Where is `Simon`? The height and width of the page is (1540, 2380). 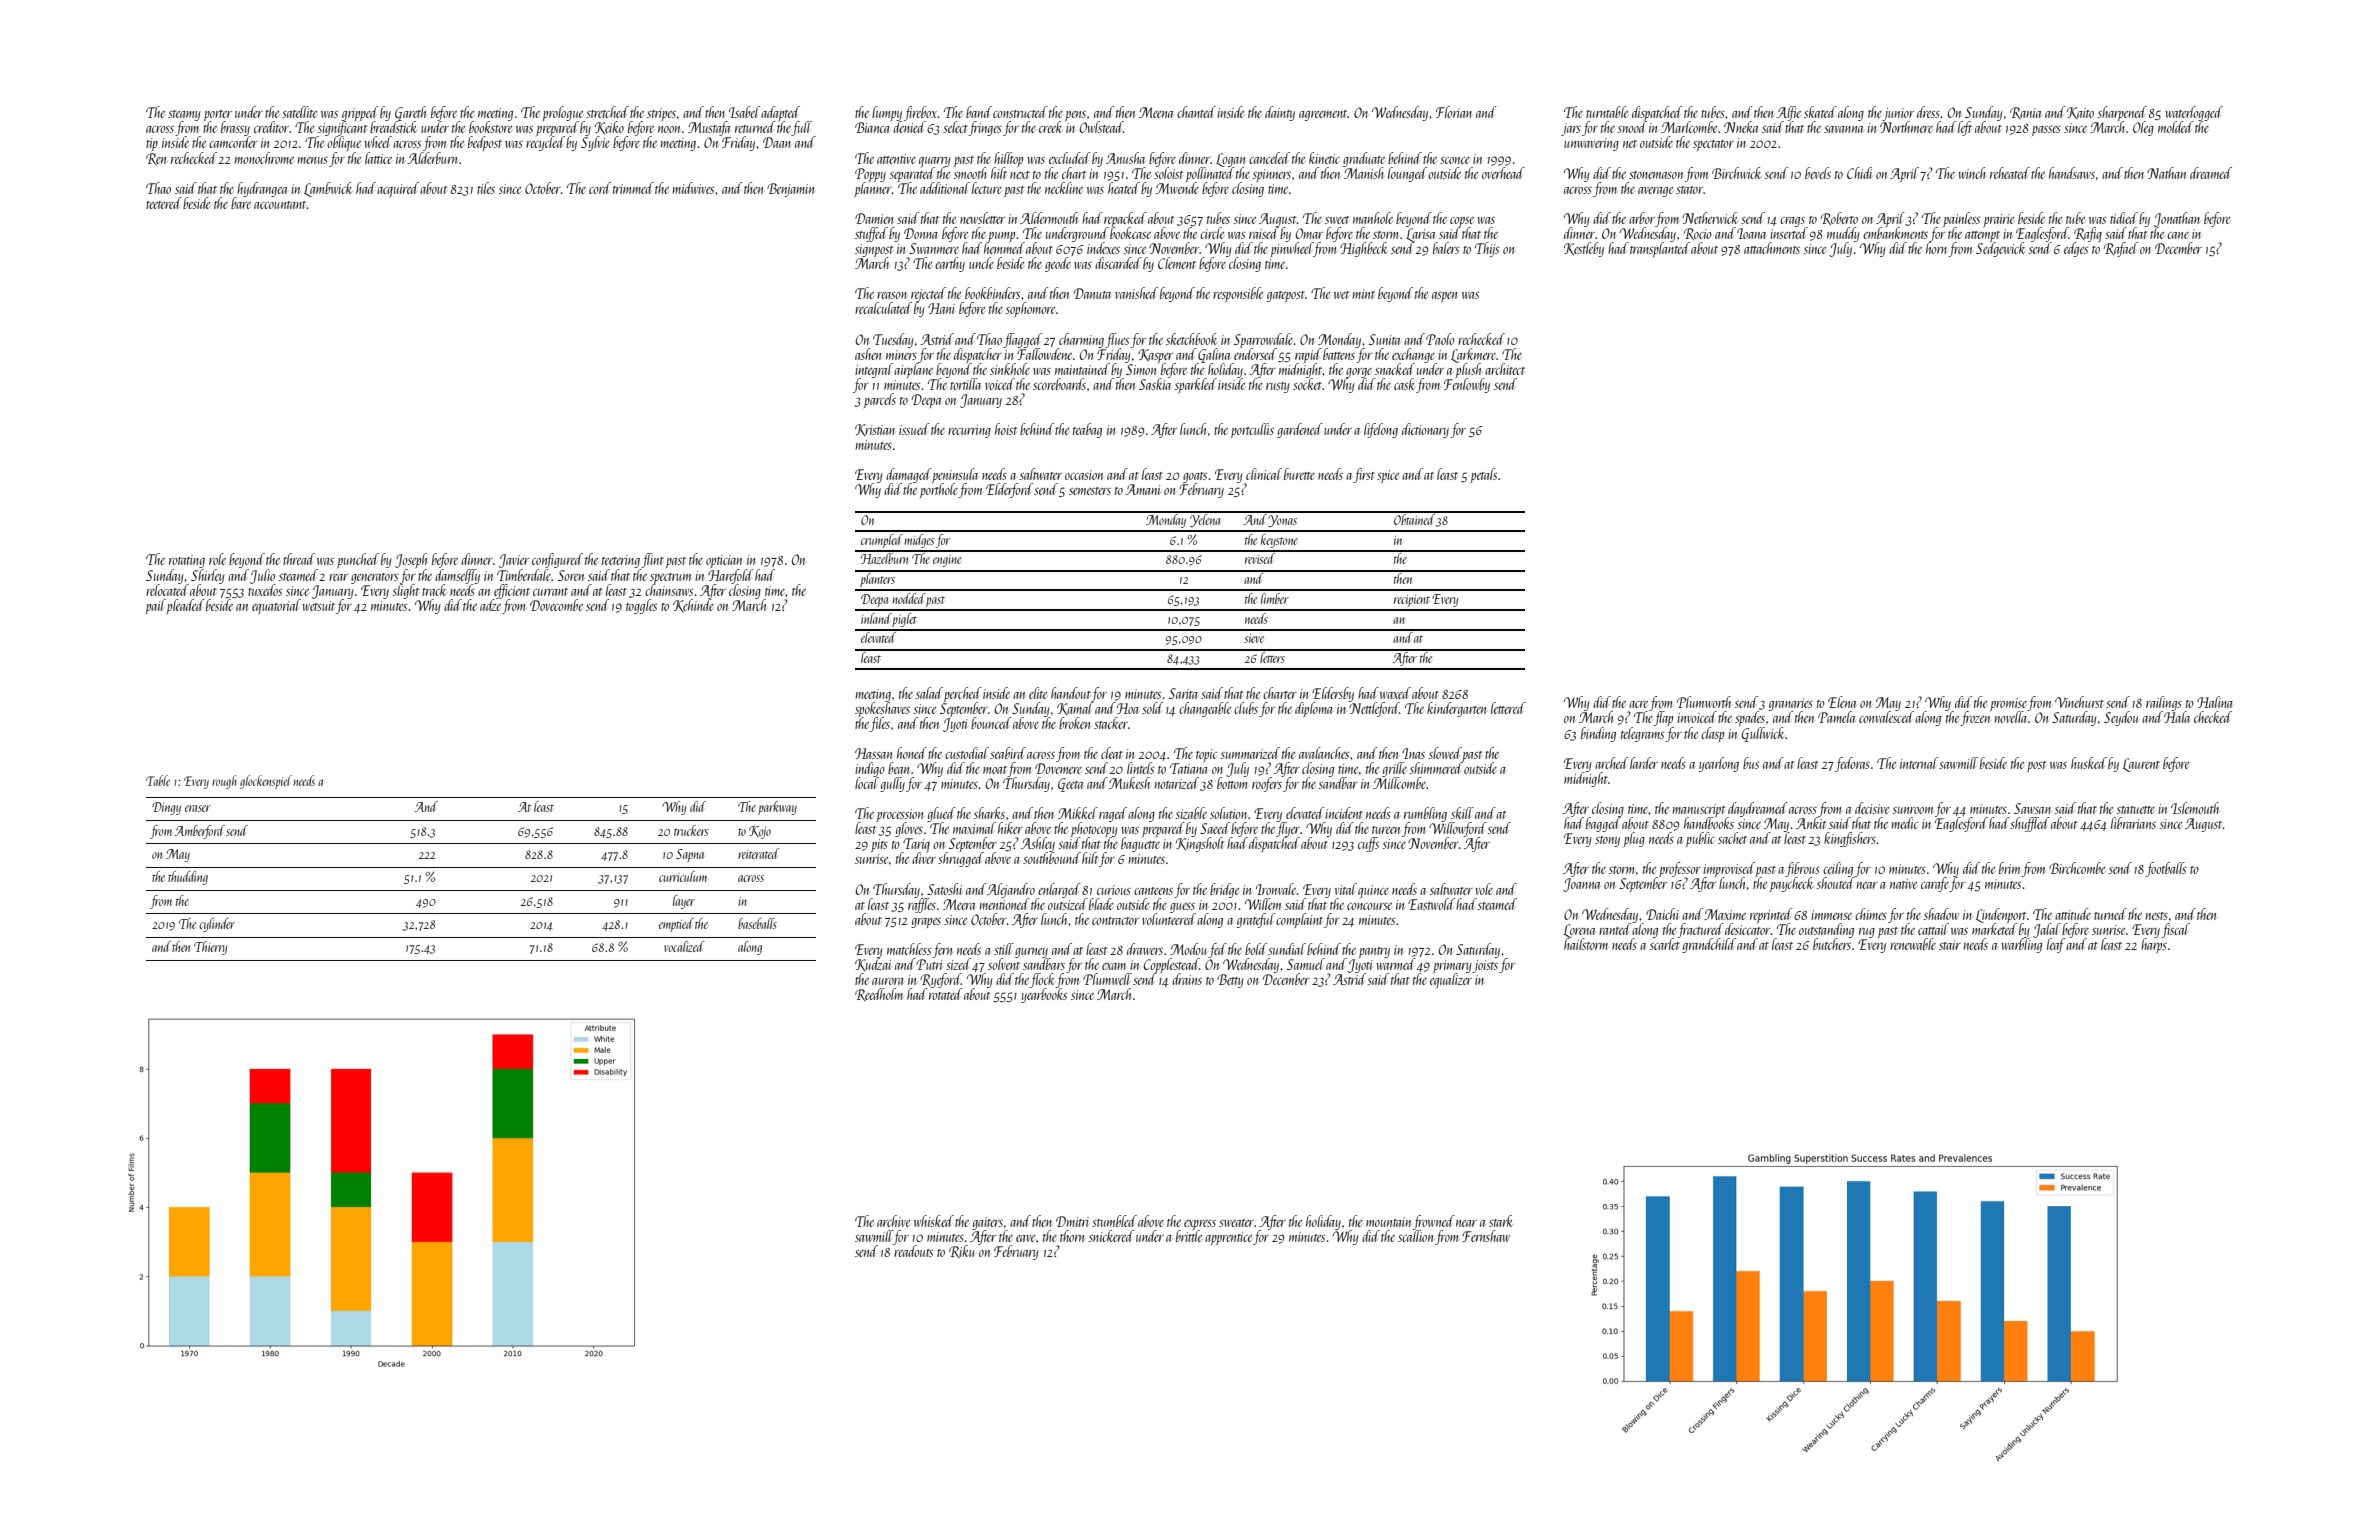
Simon is located at coordinates (1141, 369).
